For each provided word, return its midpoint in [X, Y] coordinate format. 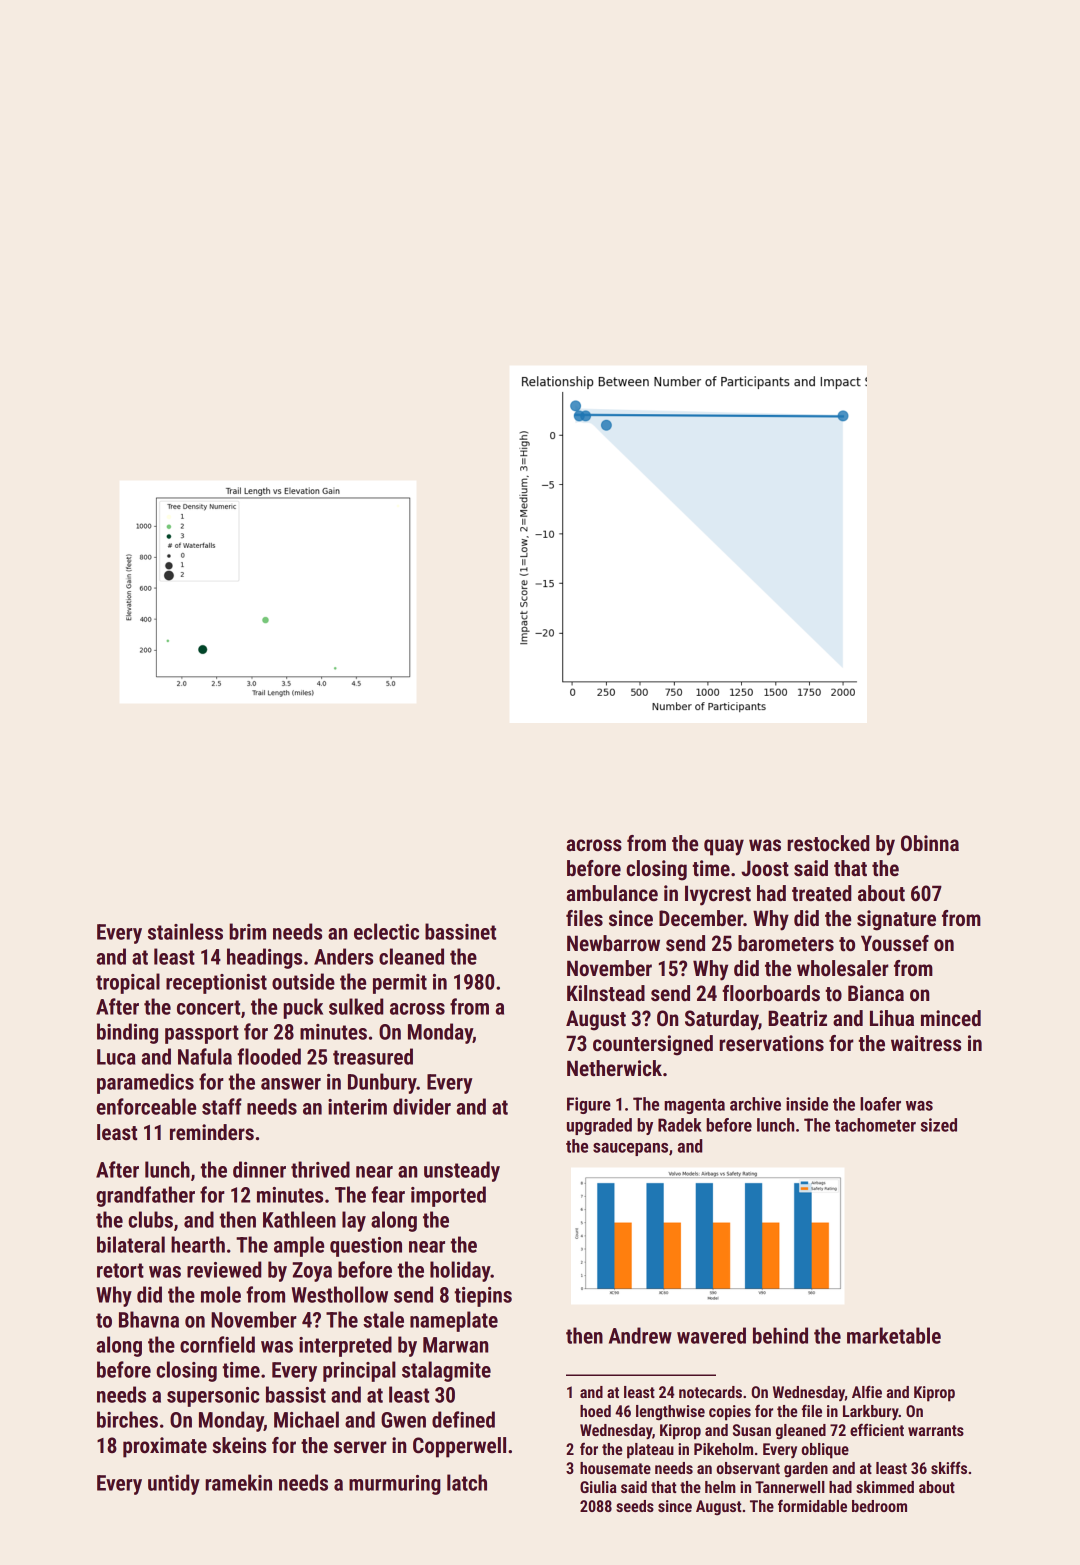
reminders [212, 1132]
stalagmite [446, 1371]
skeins [239, 1445]
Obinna [930, 843]
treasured [373, 1056]
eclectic [386, 931]
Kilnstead [606, 993]
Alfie [867, 1391]
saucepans [630, 1149]
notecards [710, 1392]
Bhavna [149, 1319]
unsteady [462, 1171]
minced [951, 1018]
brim [247, 931]
